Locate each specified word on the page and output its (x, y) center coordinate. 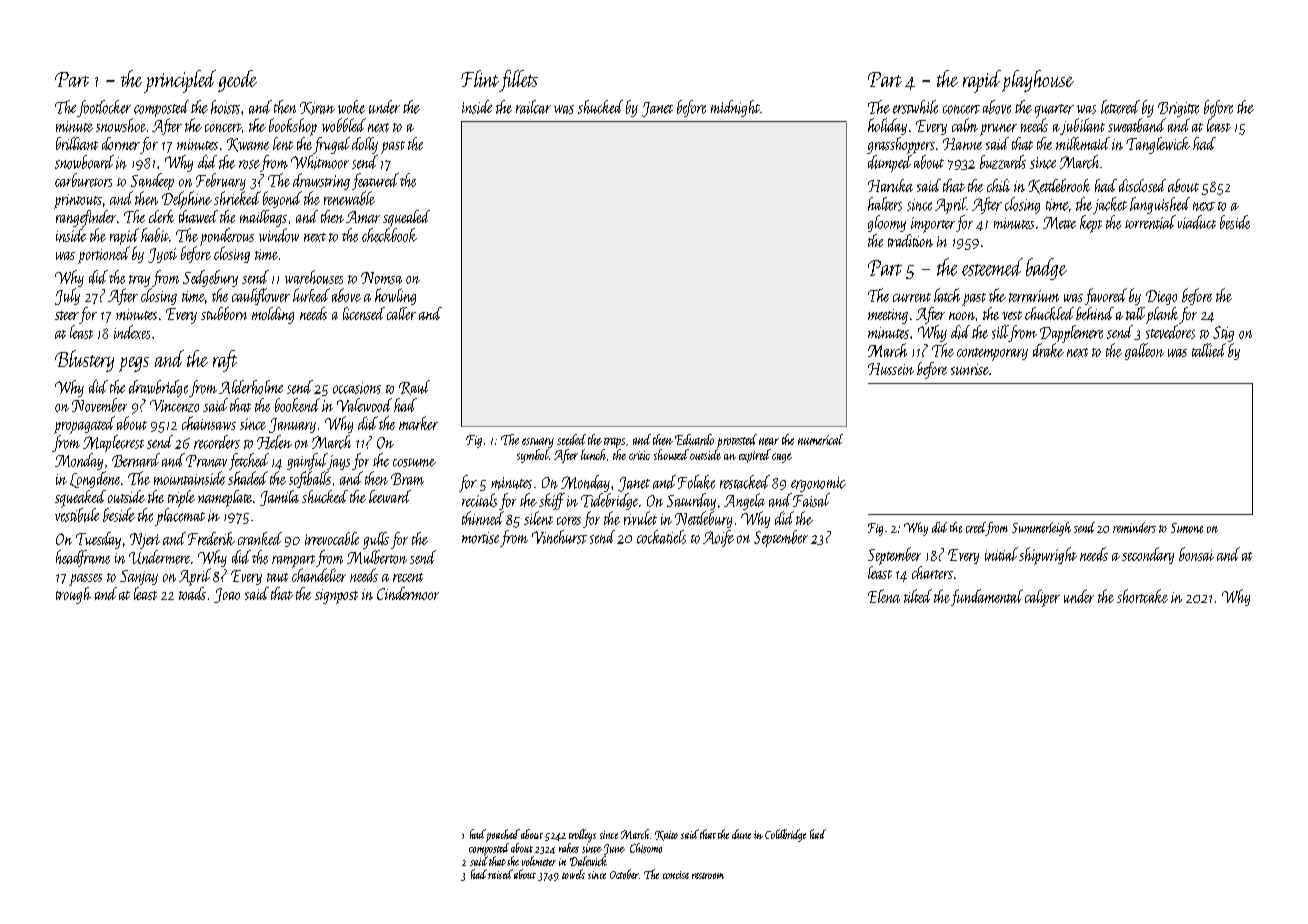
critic (639, 455)
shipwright (1048, 556)
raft (225, 361)
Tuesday (98, 540)
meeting (888, 316)
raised (500, 874)
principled (180, 81)
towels (573, 874)
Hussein (891, 369)
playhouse (1038, 81)
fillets (518, 81)
